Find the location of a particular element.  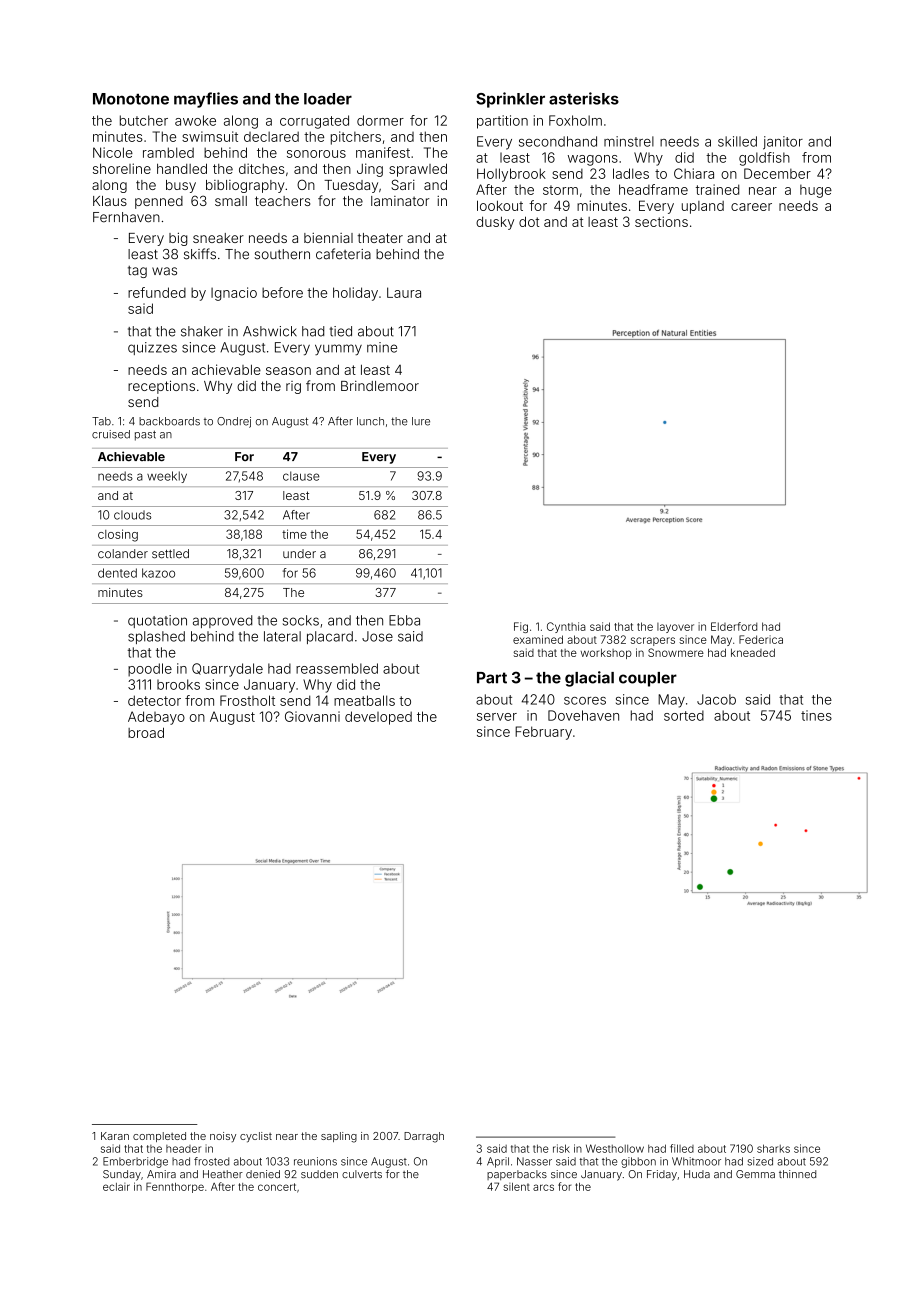

theater is located at coordinates (380, 238).
